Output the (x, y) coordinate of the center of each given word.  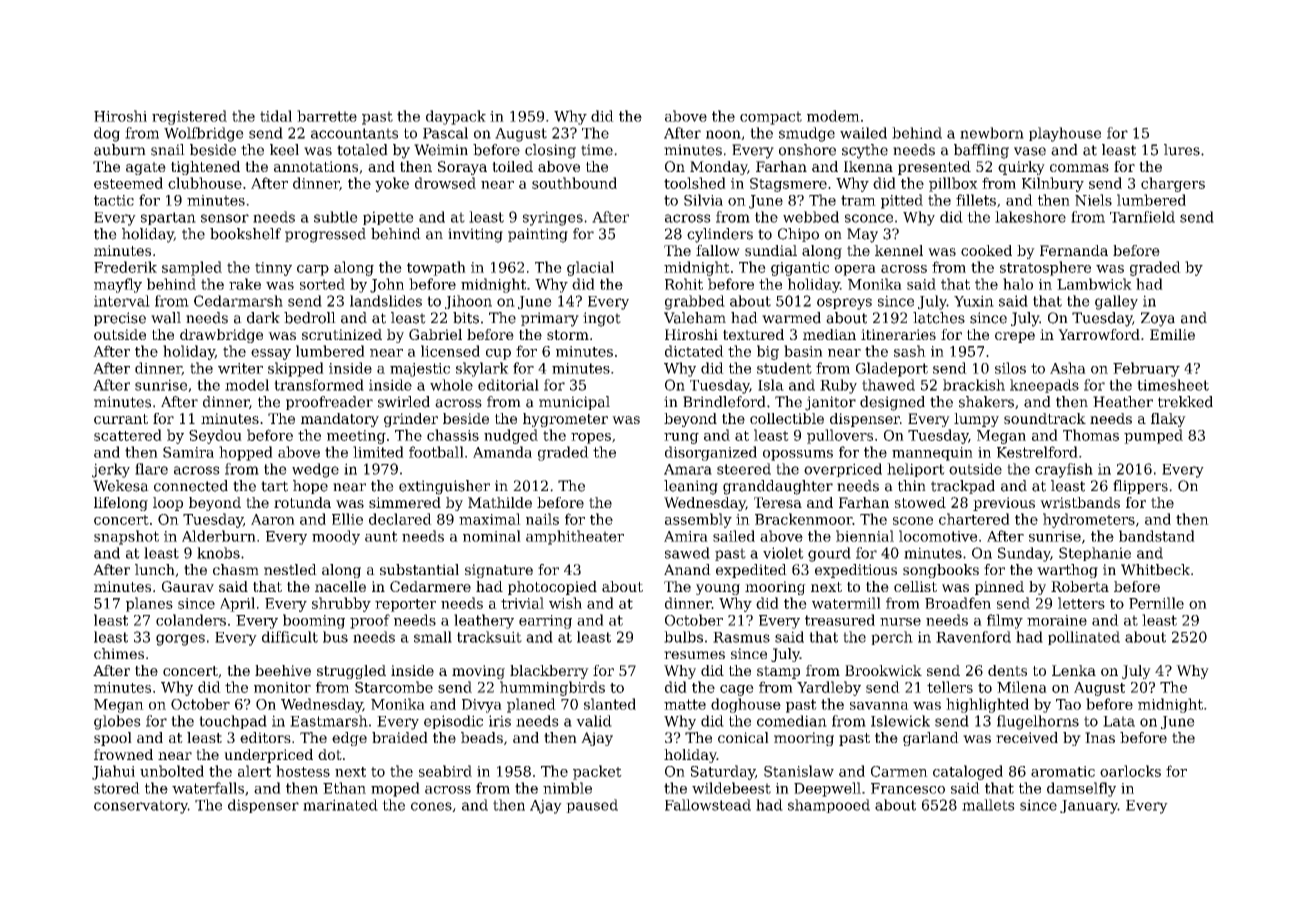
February (1146, 369)
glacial (590, 268)
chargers (1173, 184)
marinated (340, 805)
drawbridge (221, 336)
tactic (114, 200)
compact (771, 118)
